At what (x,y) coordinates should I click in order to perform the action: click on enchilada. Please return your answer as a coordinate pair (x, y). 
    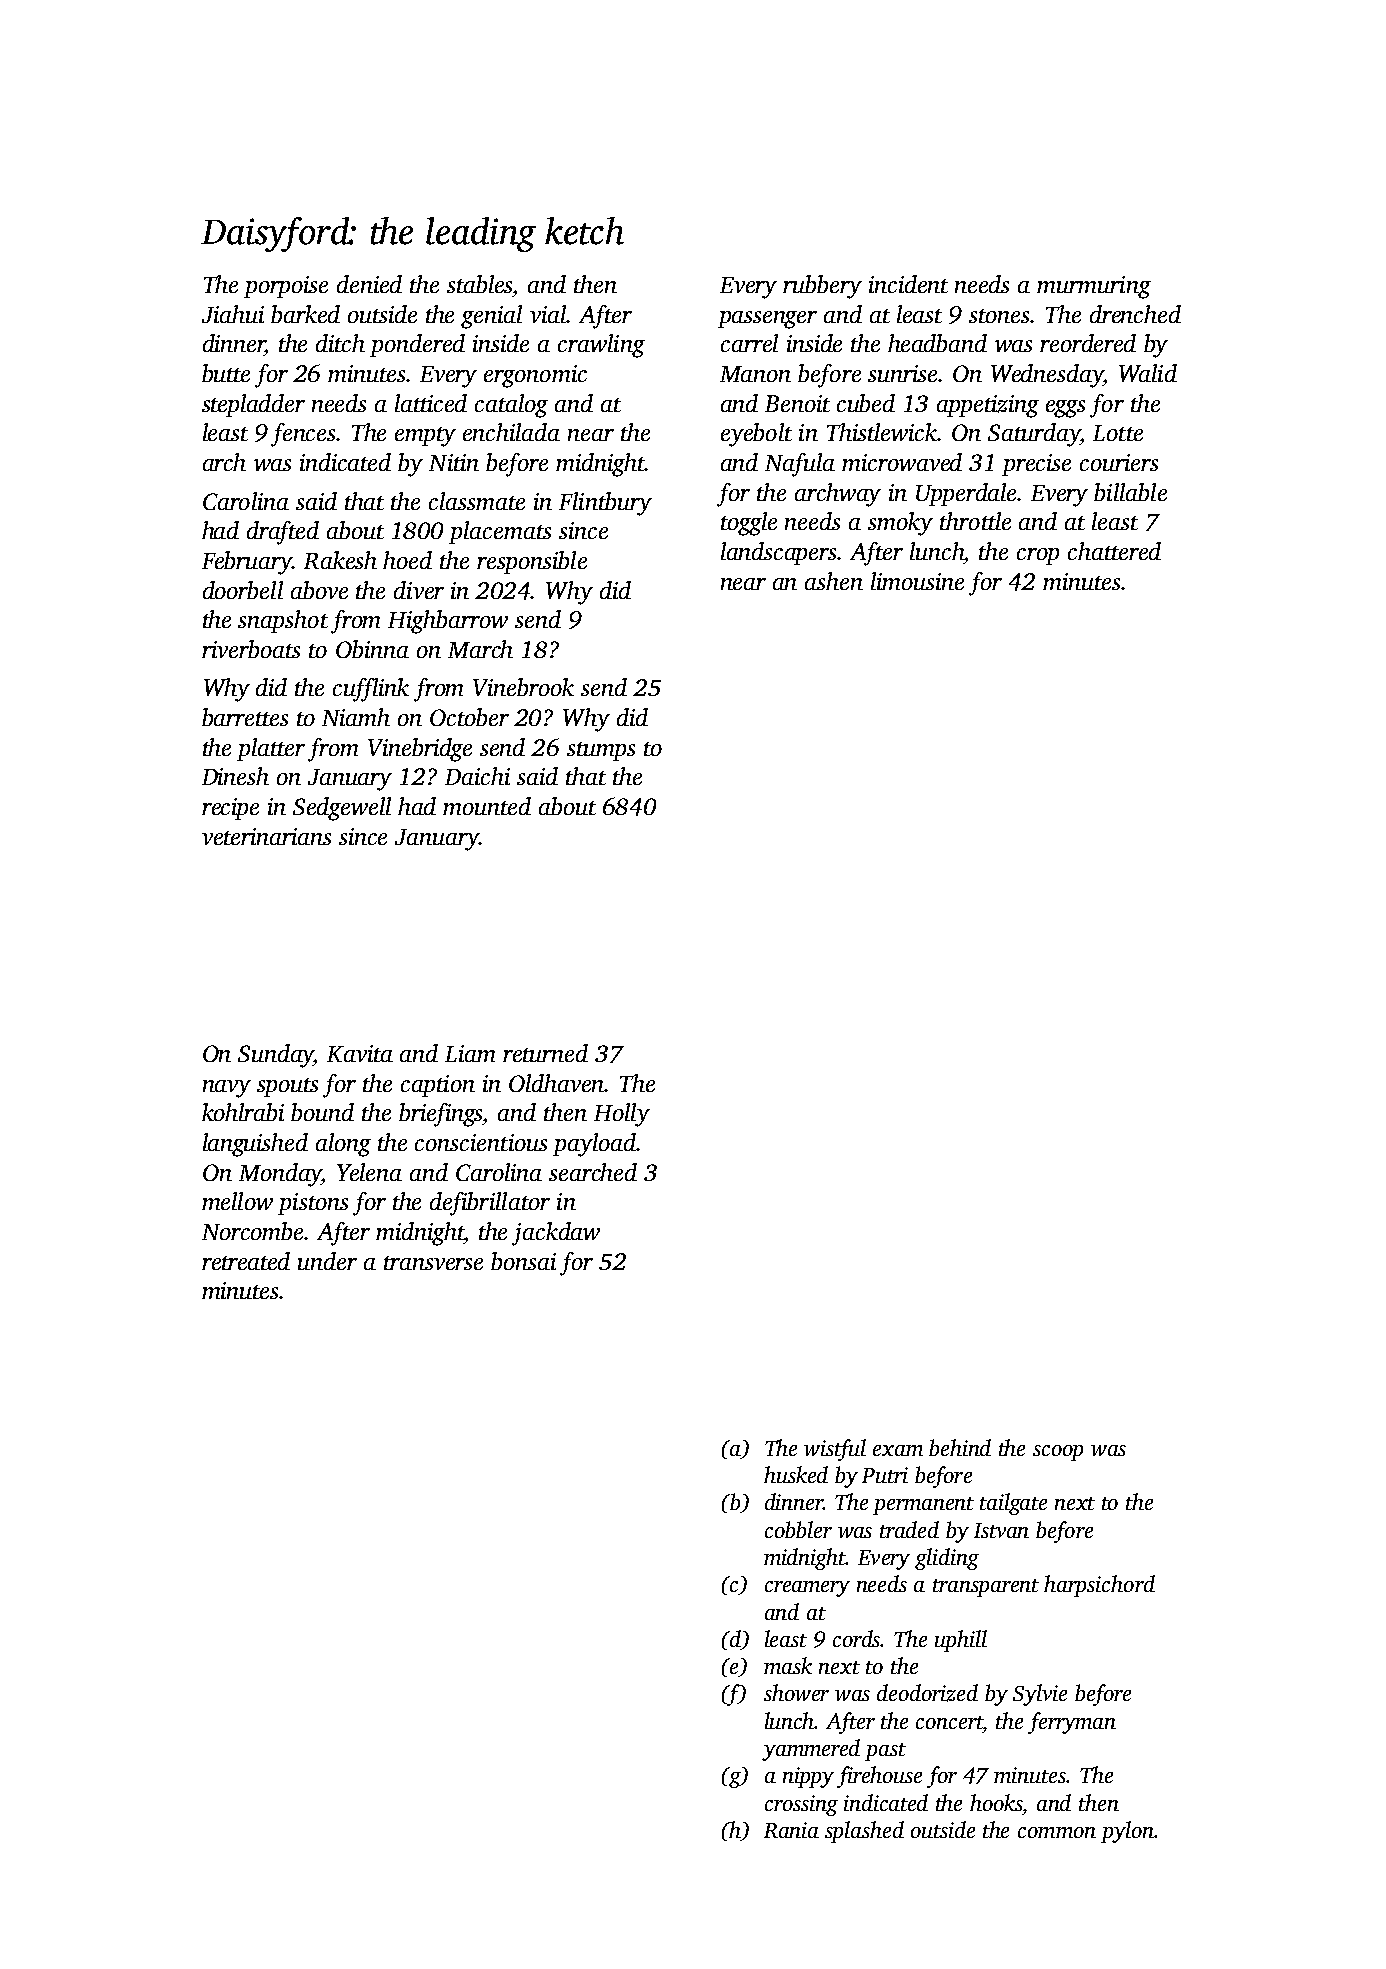
    Looking at the image, I should click on (511, 432).
